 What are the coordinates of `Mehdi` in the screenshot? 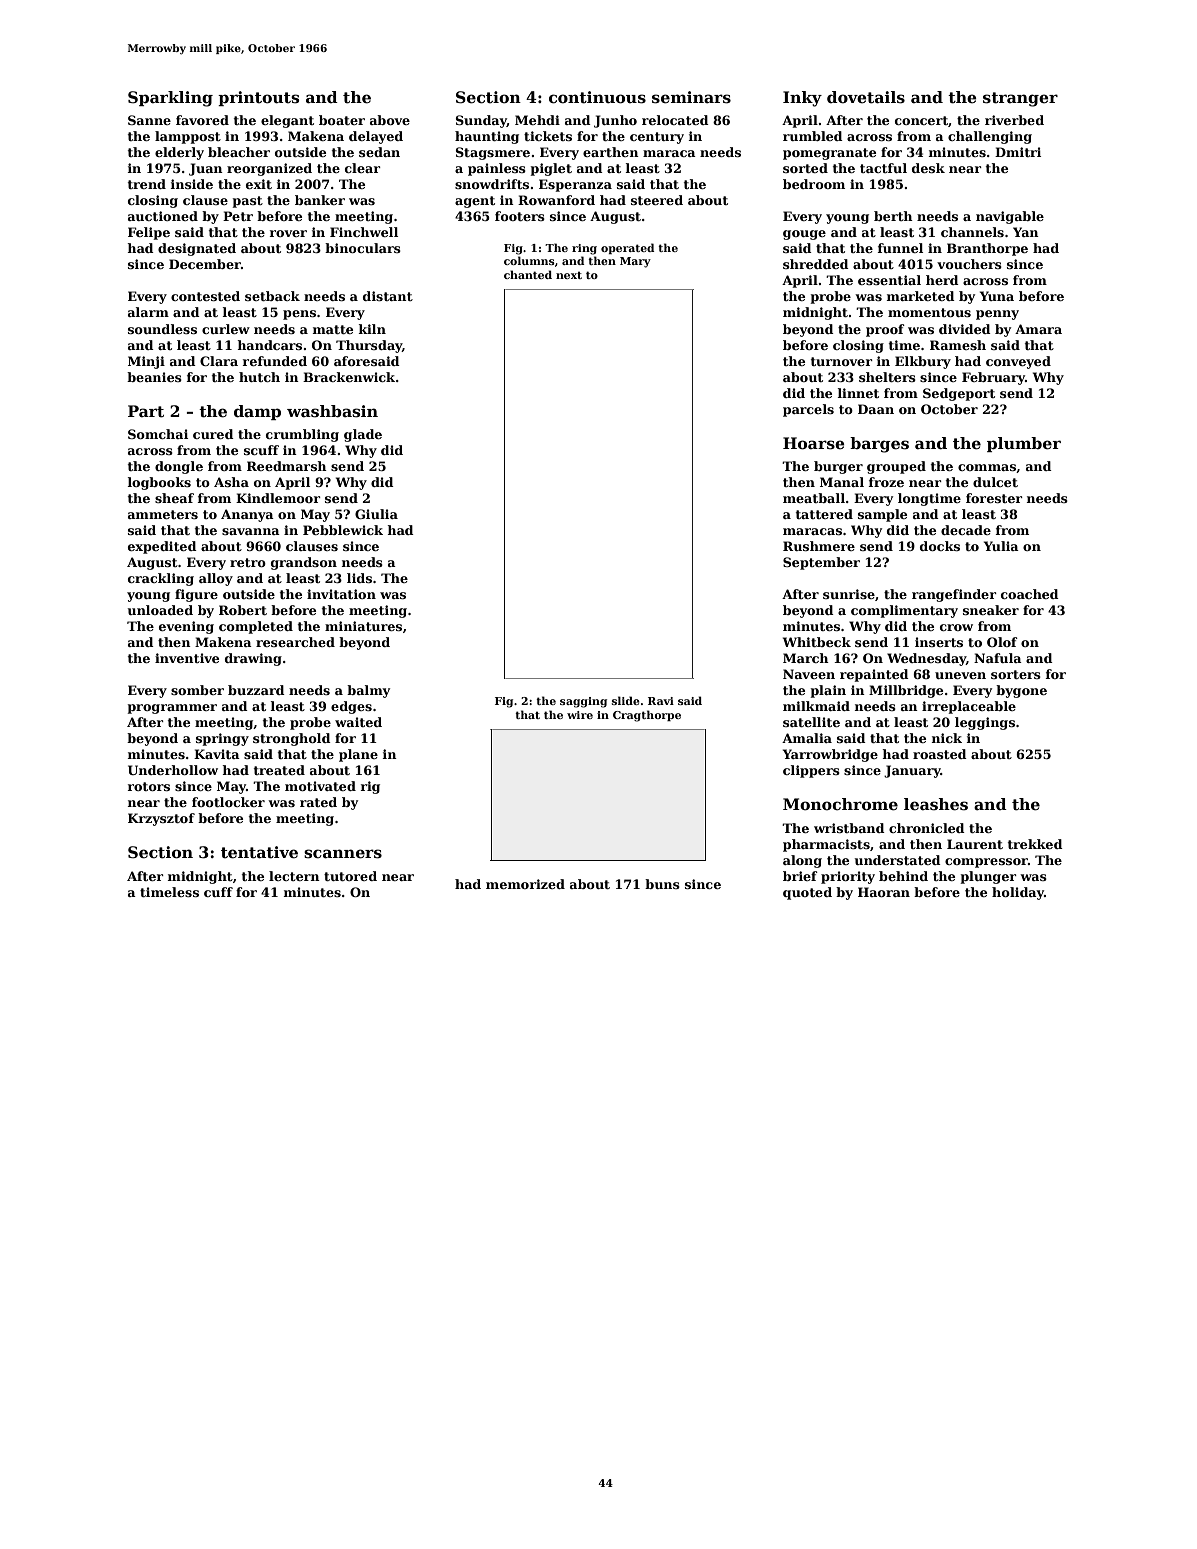 It's located at (537, 120).
